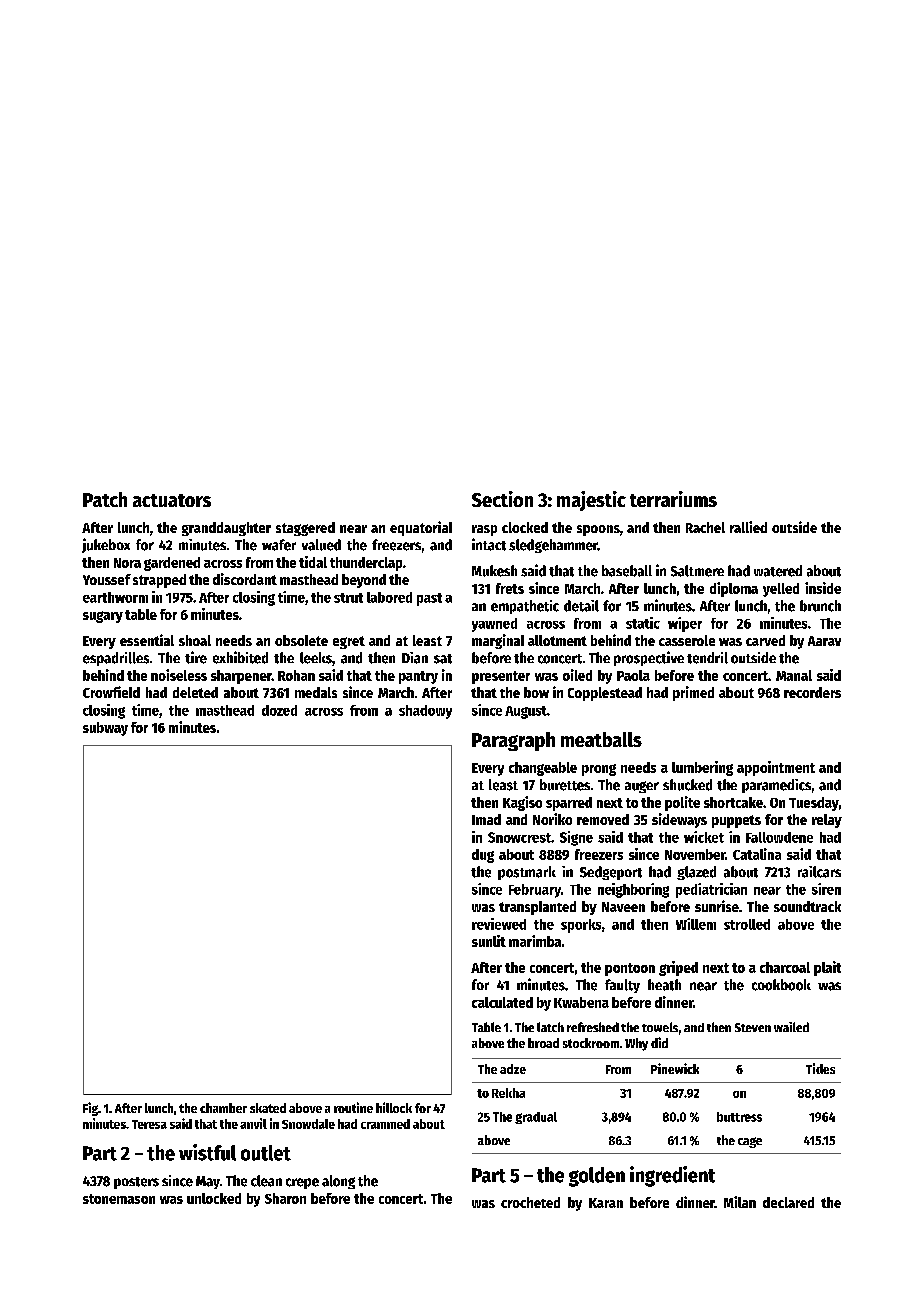 The height and width of the document is (1308, 924). What do you see at coordinates (693, 693) in the document?
I see `primed` at bounding box center [693, 693].
